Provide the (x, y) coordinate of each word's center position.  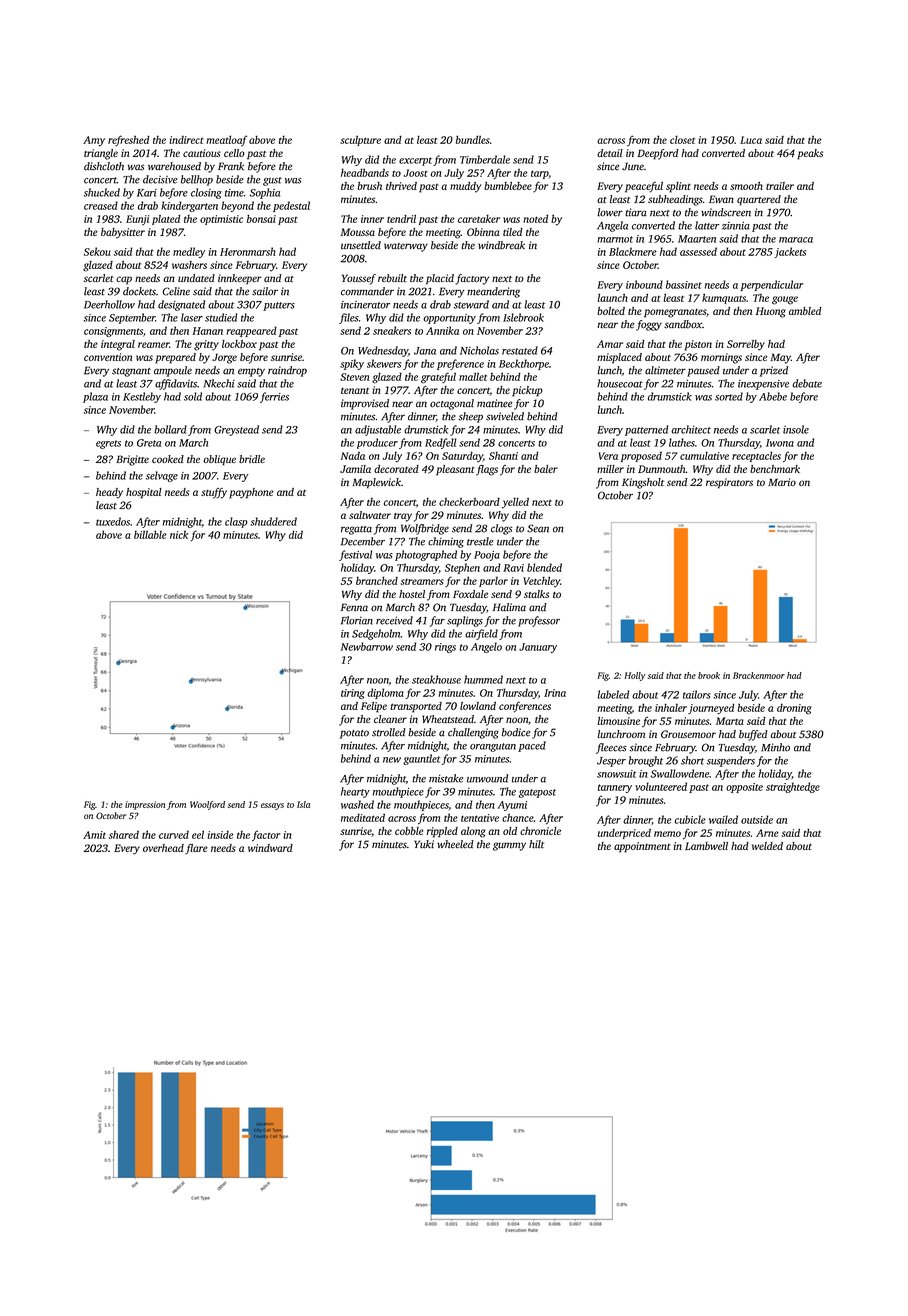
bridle (252, 459)
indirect (186, 140)
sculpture (360, 141)
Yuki (424, 844)
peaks (810, 154)
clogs (501, 529)
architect (691, 429)
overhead (163, 848)
